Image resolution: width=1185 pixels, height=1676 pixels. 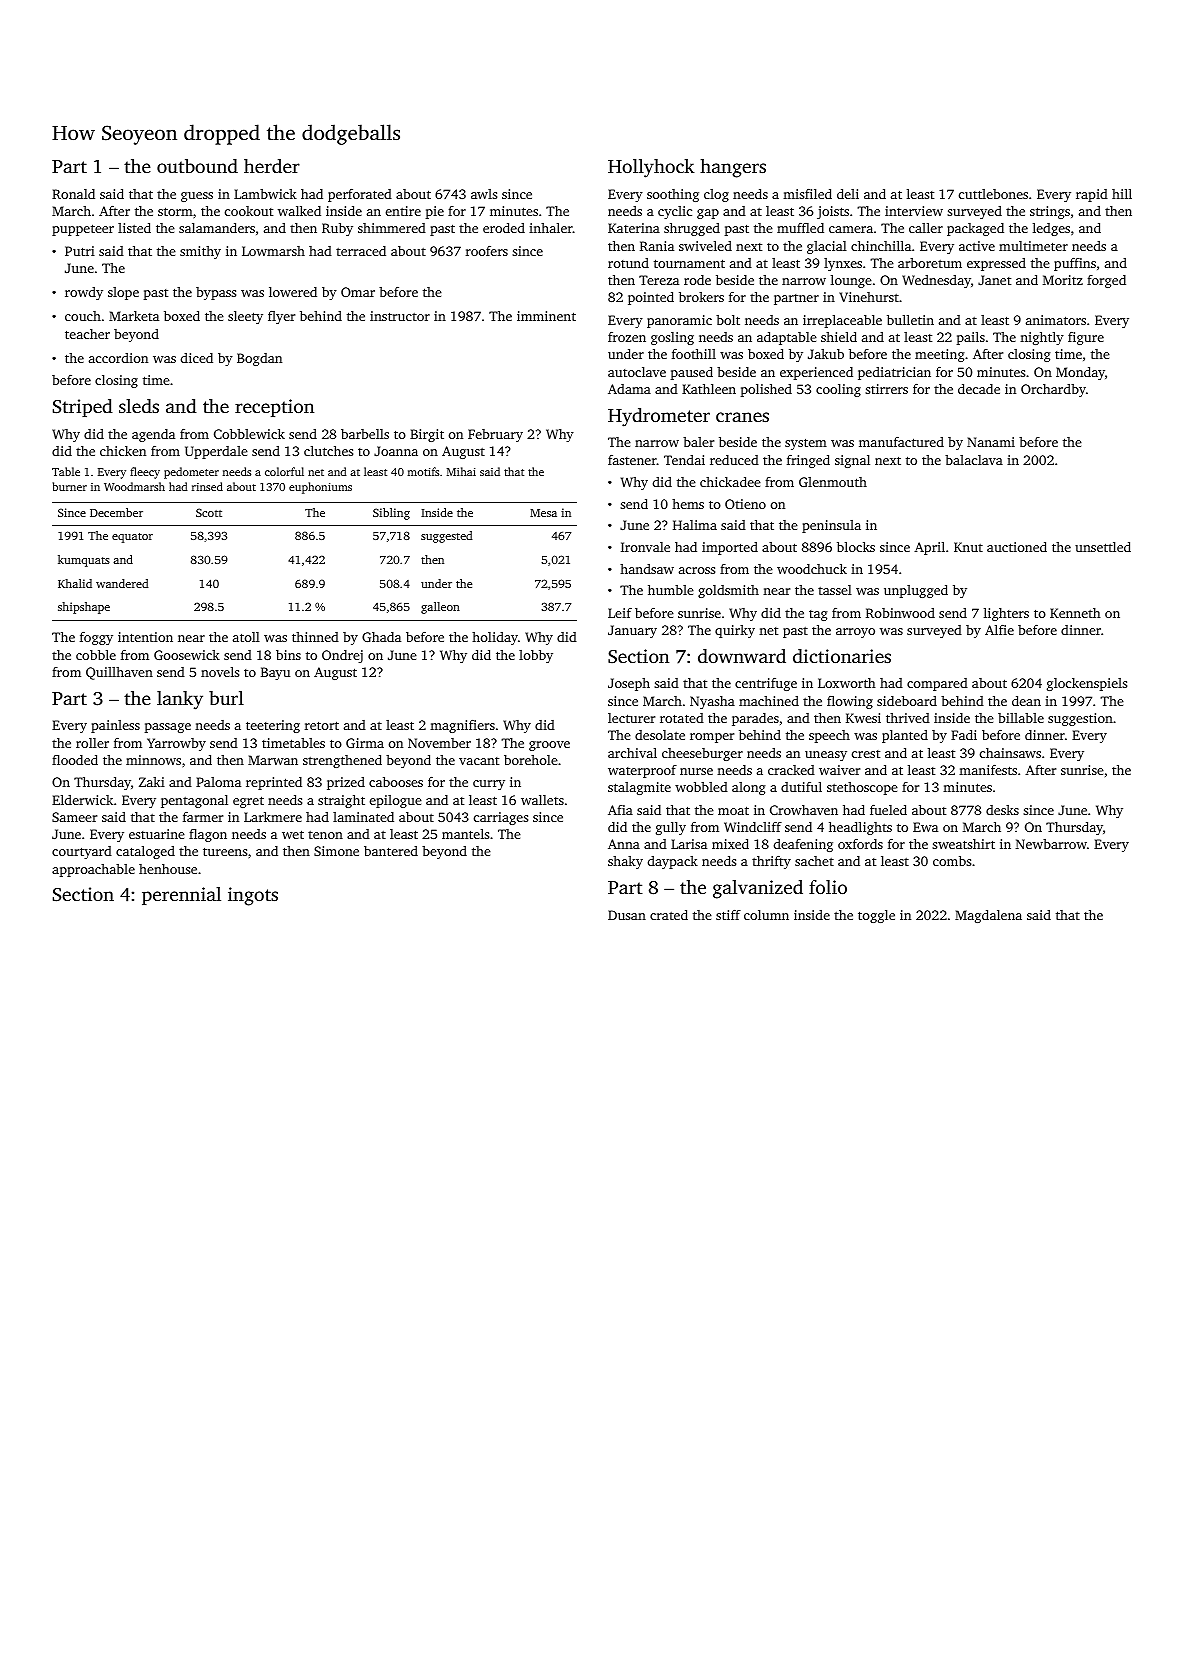 What do you see at coordinates (908, 718) in the screenshot?
I see `thrived` at bounding box center [908, 718].
